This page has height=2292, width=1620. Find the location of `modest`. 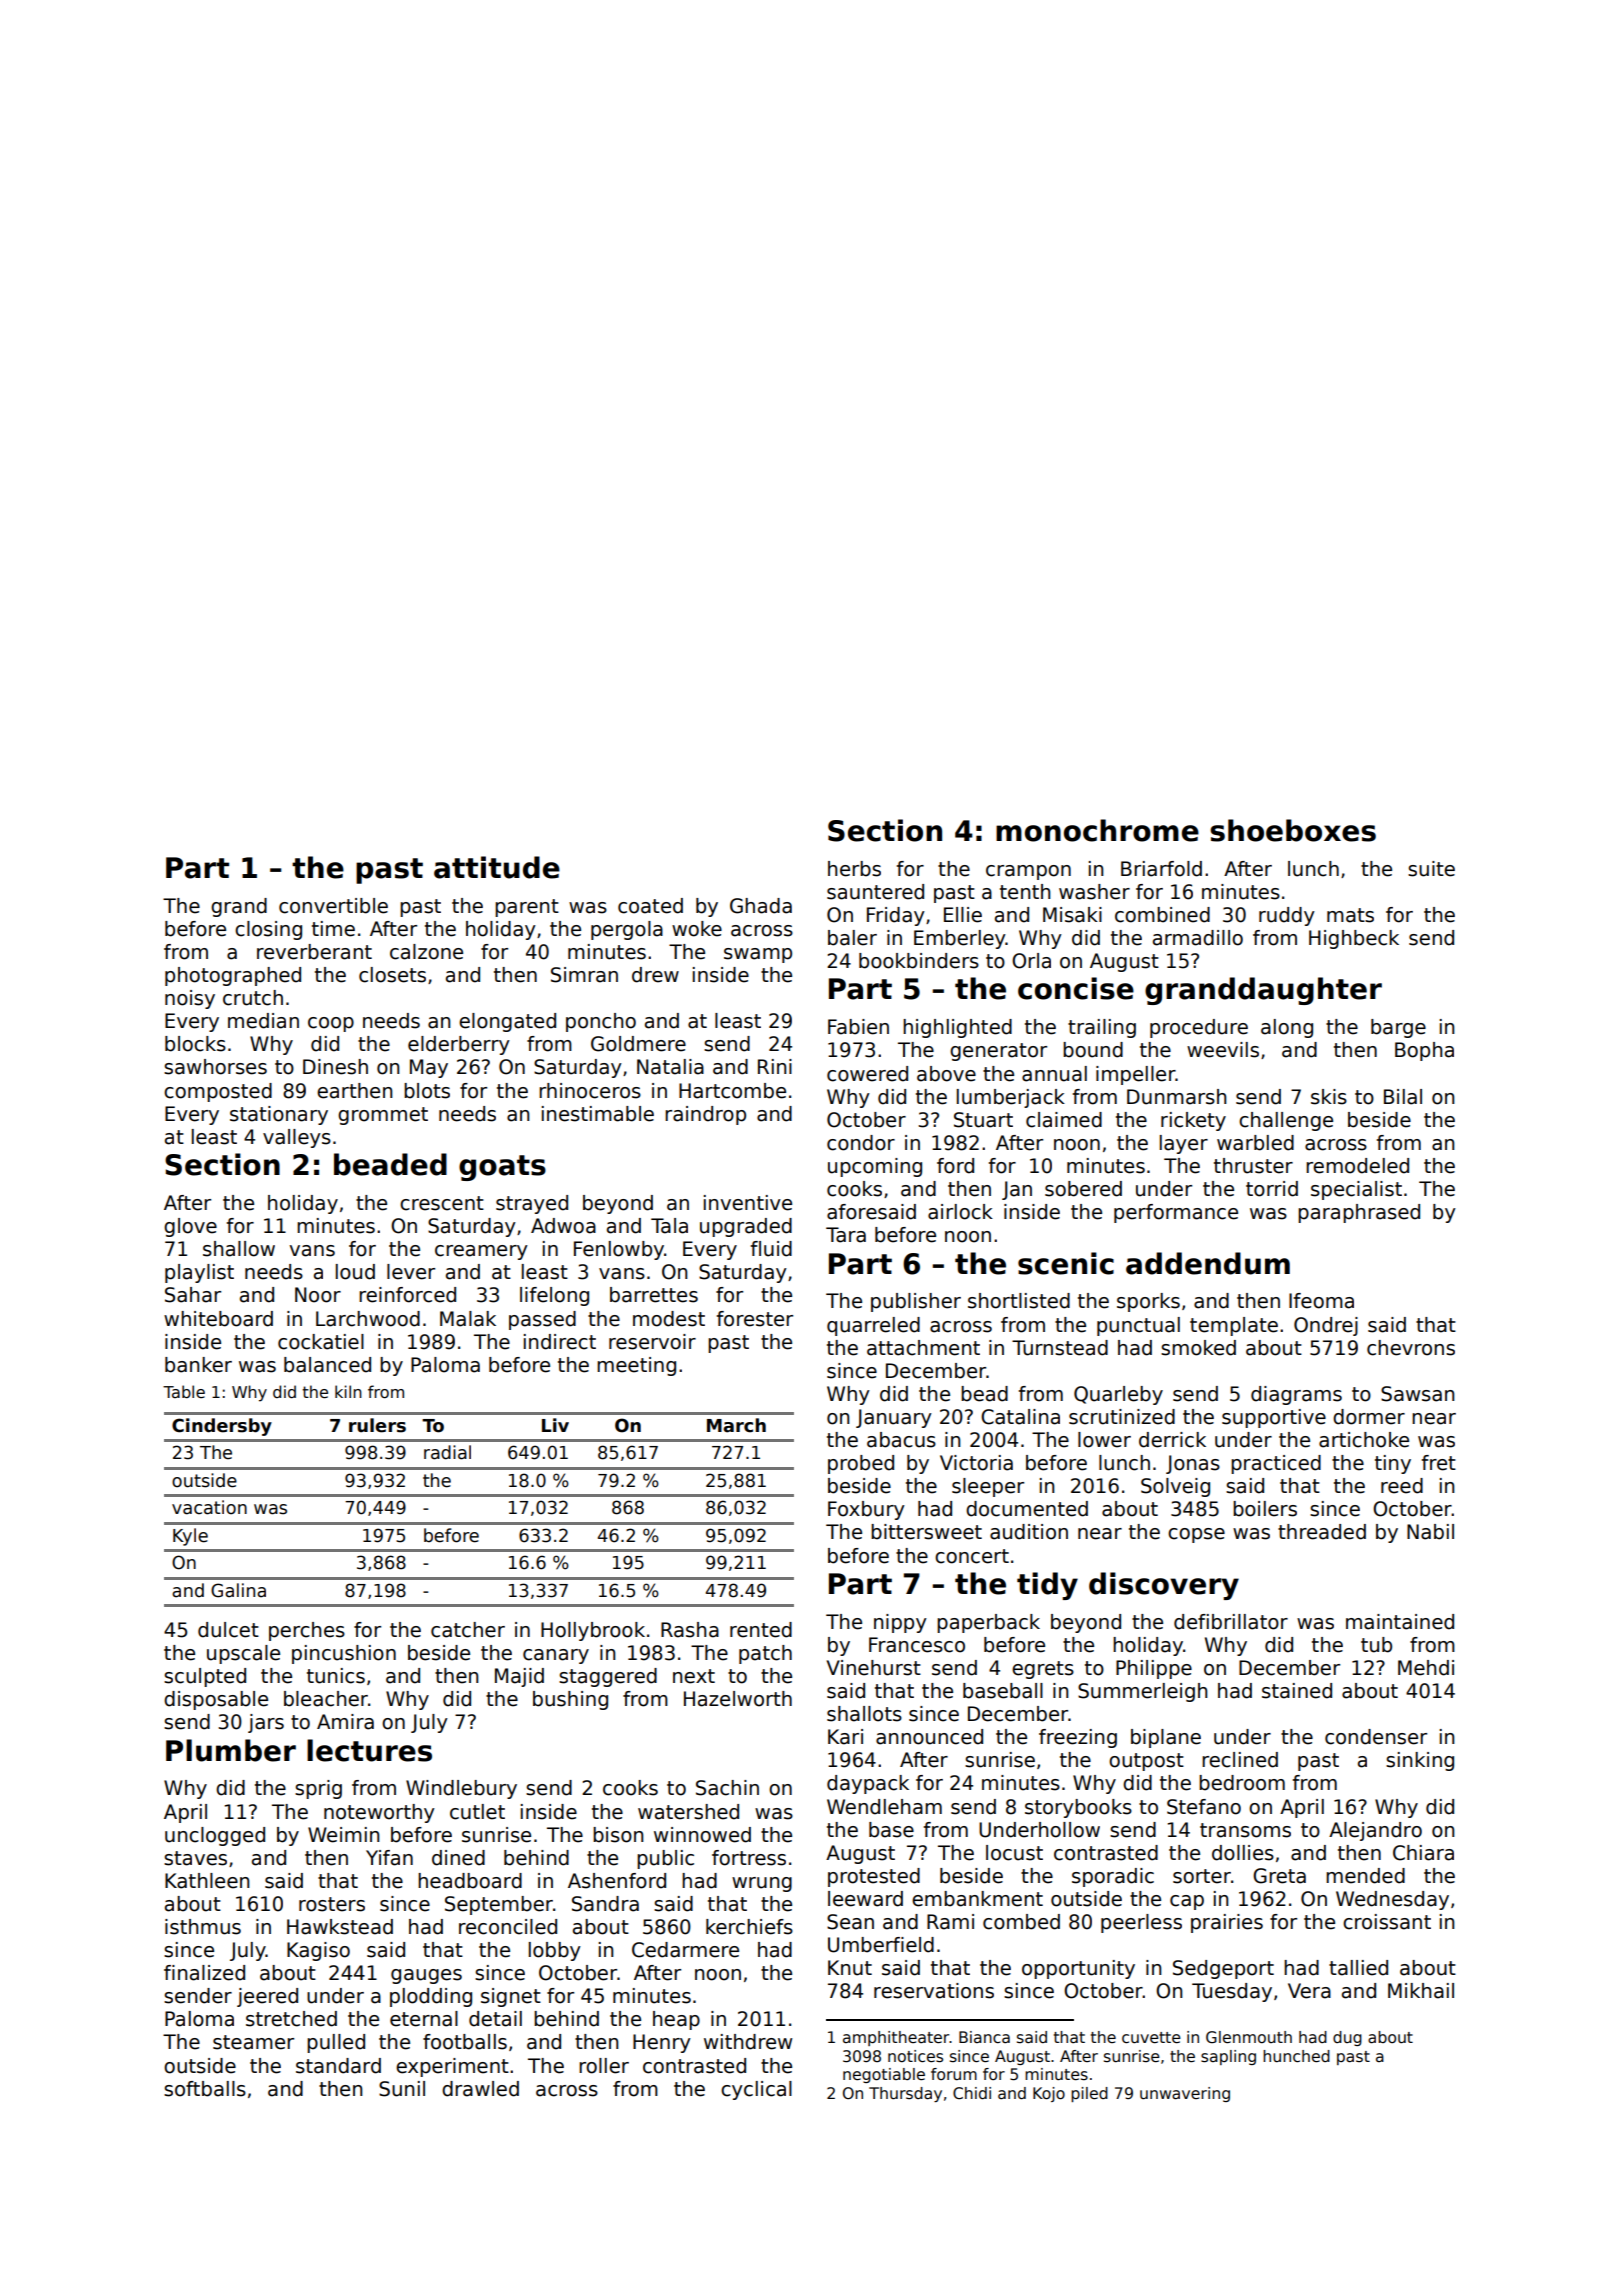

modest is located at coordinates (669, 1319).
